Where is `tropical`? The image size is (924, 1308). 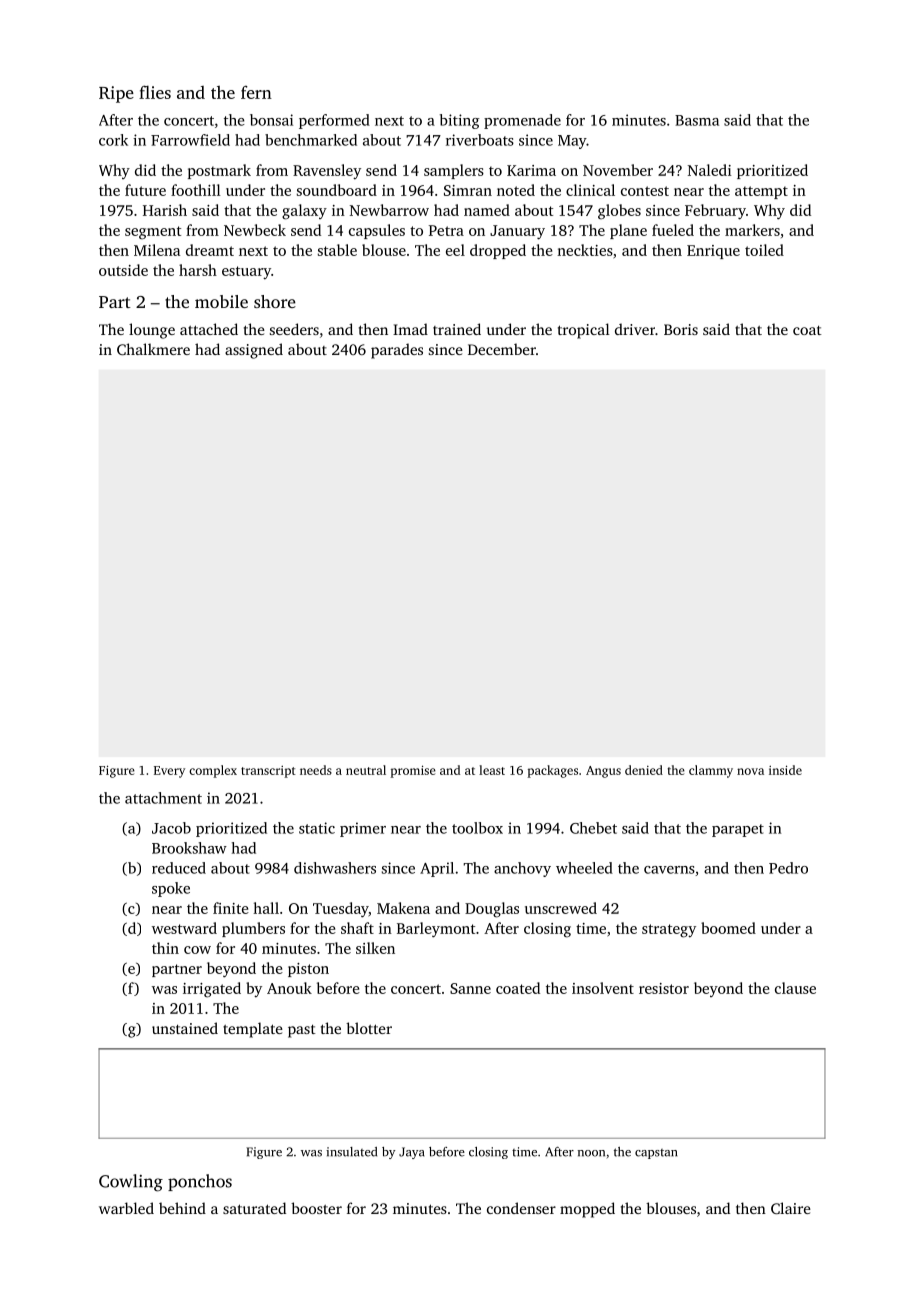
tropical is located at coordinates (584, 331).
